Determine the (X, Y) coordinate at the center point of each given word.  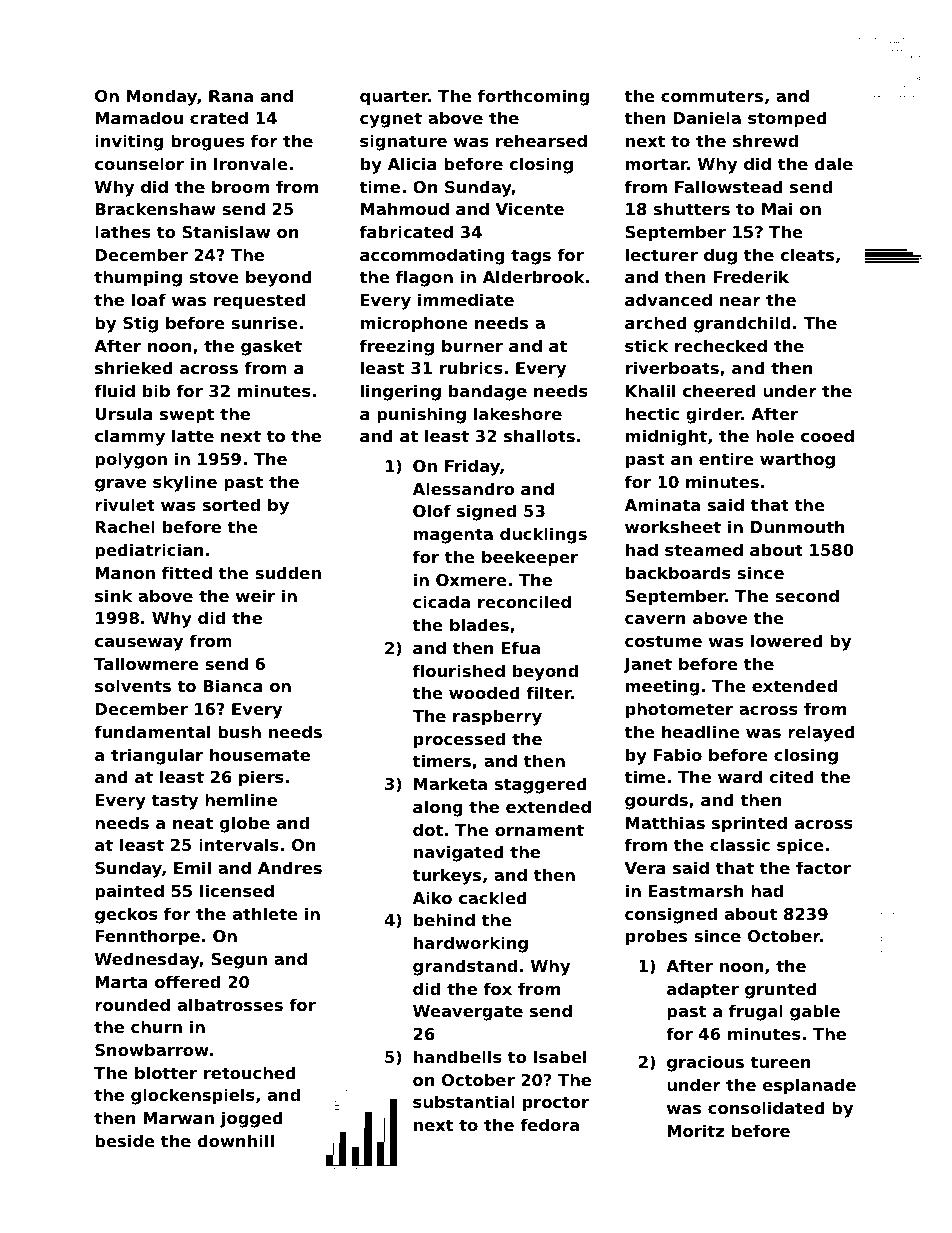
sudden (288, 572)
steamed (704, 549)
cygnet (391, 120)
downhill (236, 1140)
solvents (133, 685)
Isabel (560, 1056)
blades (479, 624)
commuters (712, 96)
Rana (231, 96)
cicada (441, 601)
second (807, 595)
